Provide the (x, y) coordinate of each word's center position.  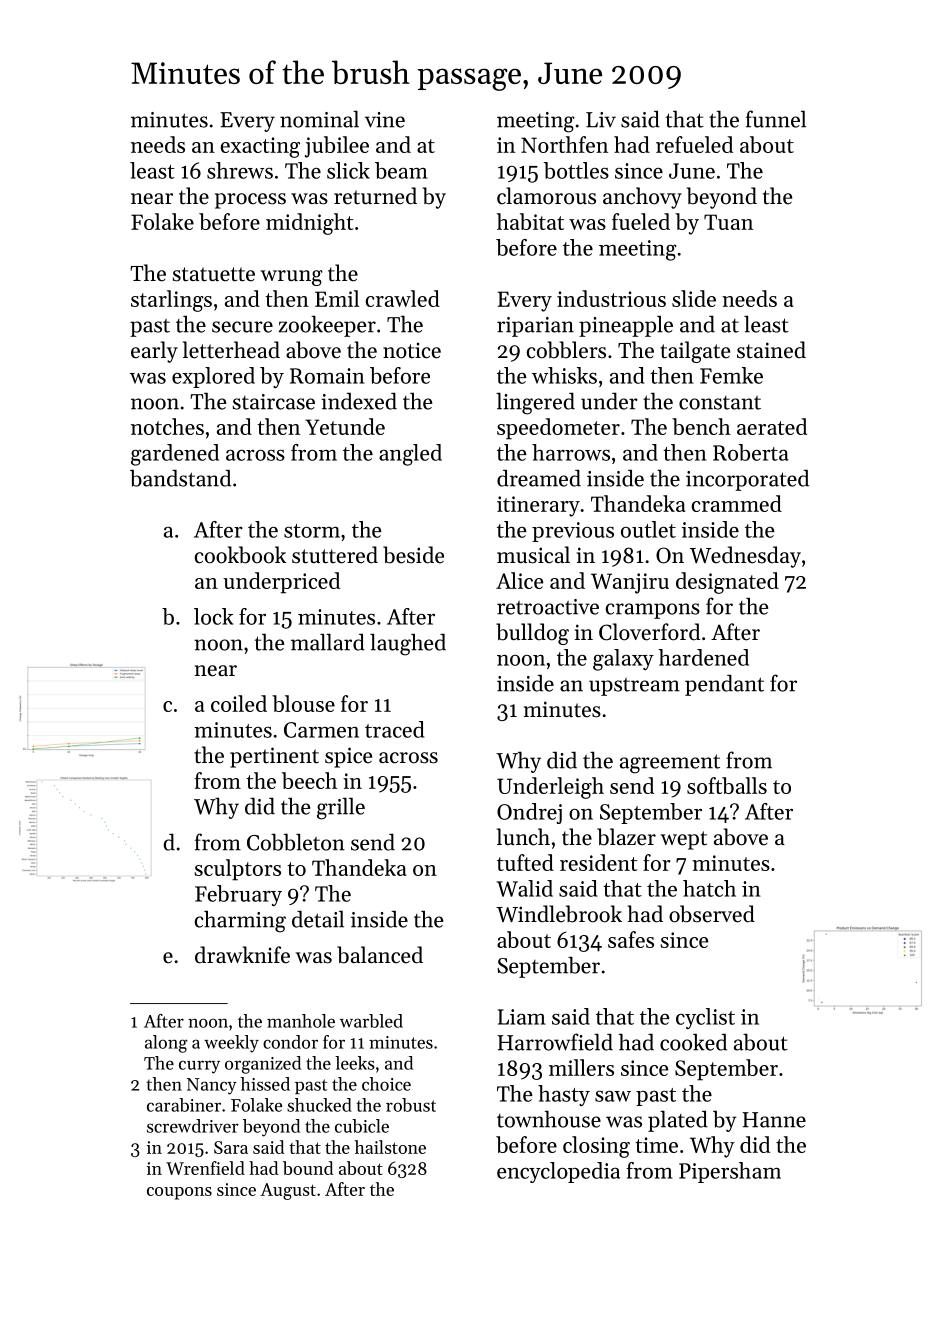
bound (308, 1168)
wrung (292, 278)
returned (375, 196)
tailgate (695, 352)
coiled (239, 703)
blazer (626, 837)
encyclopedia (558, 1172)
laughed (408, 644)
